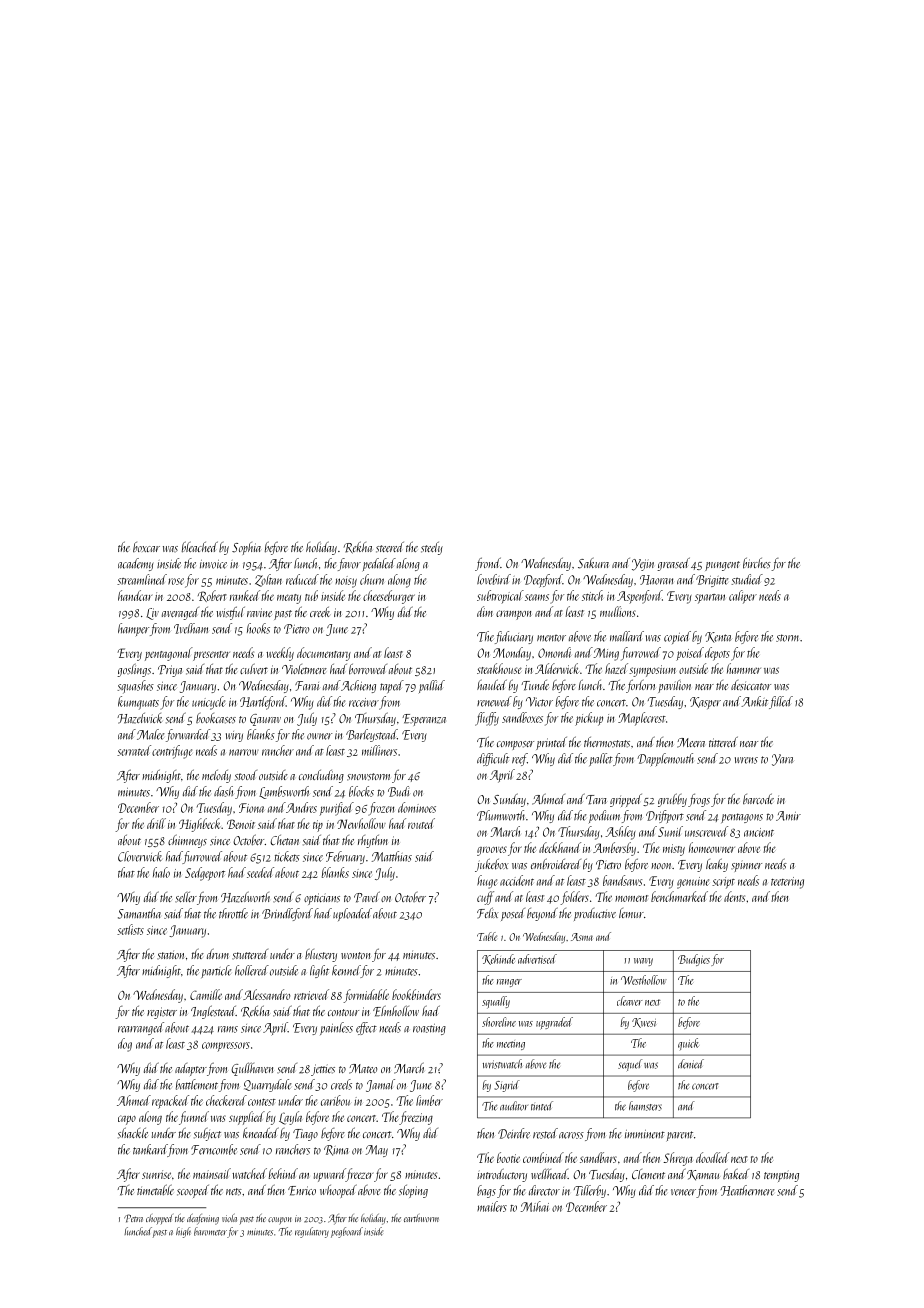 This document has height=1308, width=924. What do you see at coordinates (712, 1157) in the document?
I see `doodled` at bounding box center [712, 1157].
